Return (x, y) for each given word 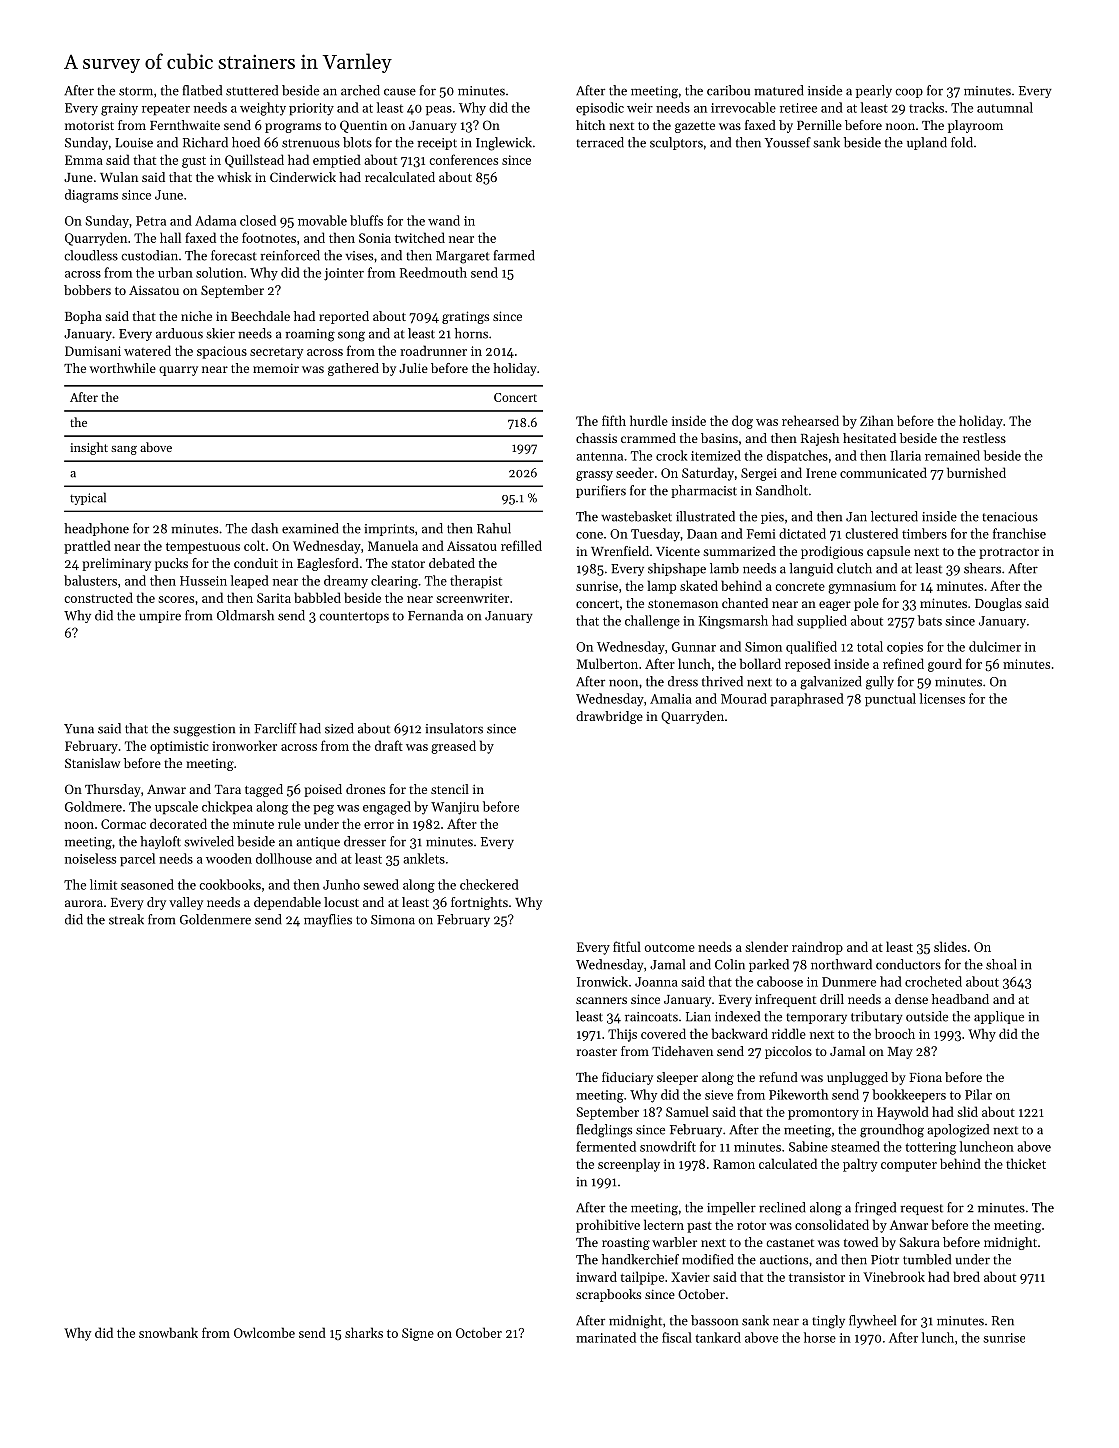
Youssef (788, 142)
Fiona (925, 1077)
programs (293, 128)
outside (927, 1016)
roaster (597, 1052)
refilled (521, 545)
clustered (871, 533)
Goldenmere (215, 919)
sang (124, 450)
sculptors (676, 143)
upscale (176, 808)
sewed (381, 884)
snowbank (168, 1332)
